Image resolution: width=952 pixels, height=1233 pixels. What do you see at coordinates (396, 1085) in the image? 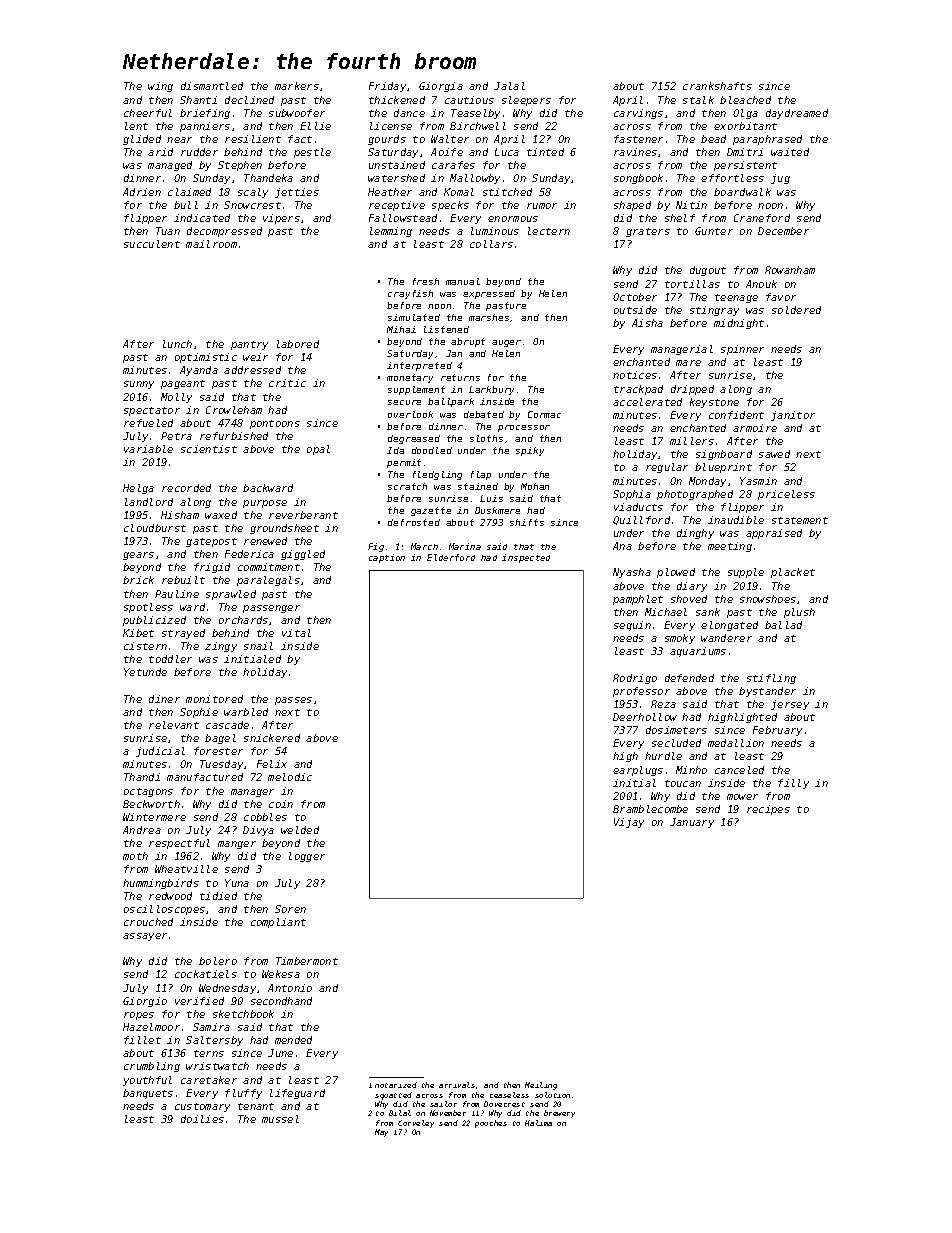
I see `notarized` at bounding box center [396, 1085].
